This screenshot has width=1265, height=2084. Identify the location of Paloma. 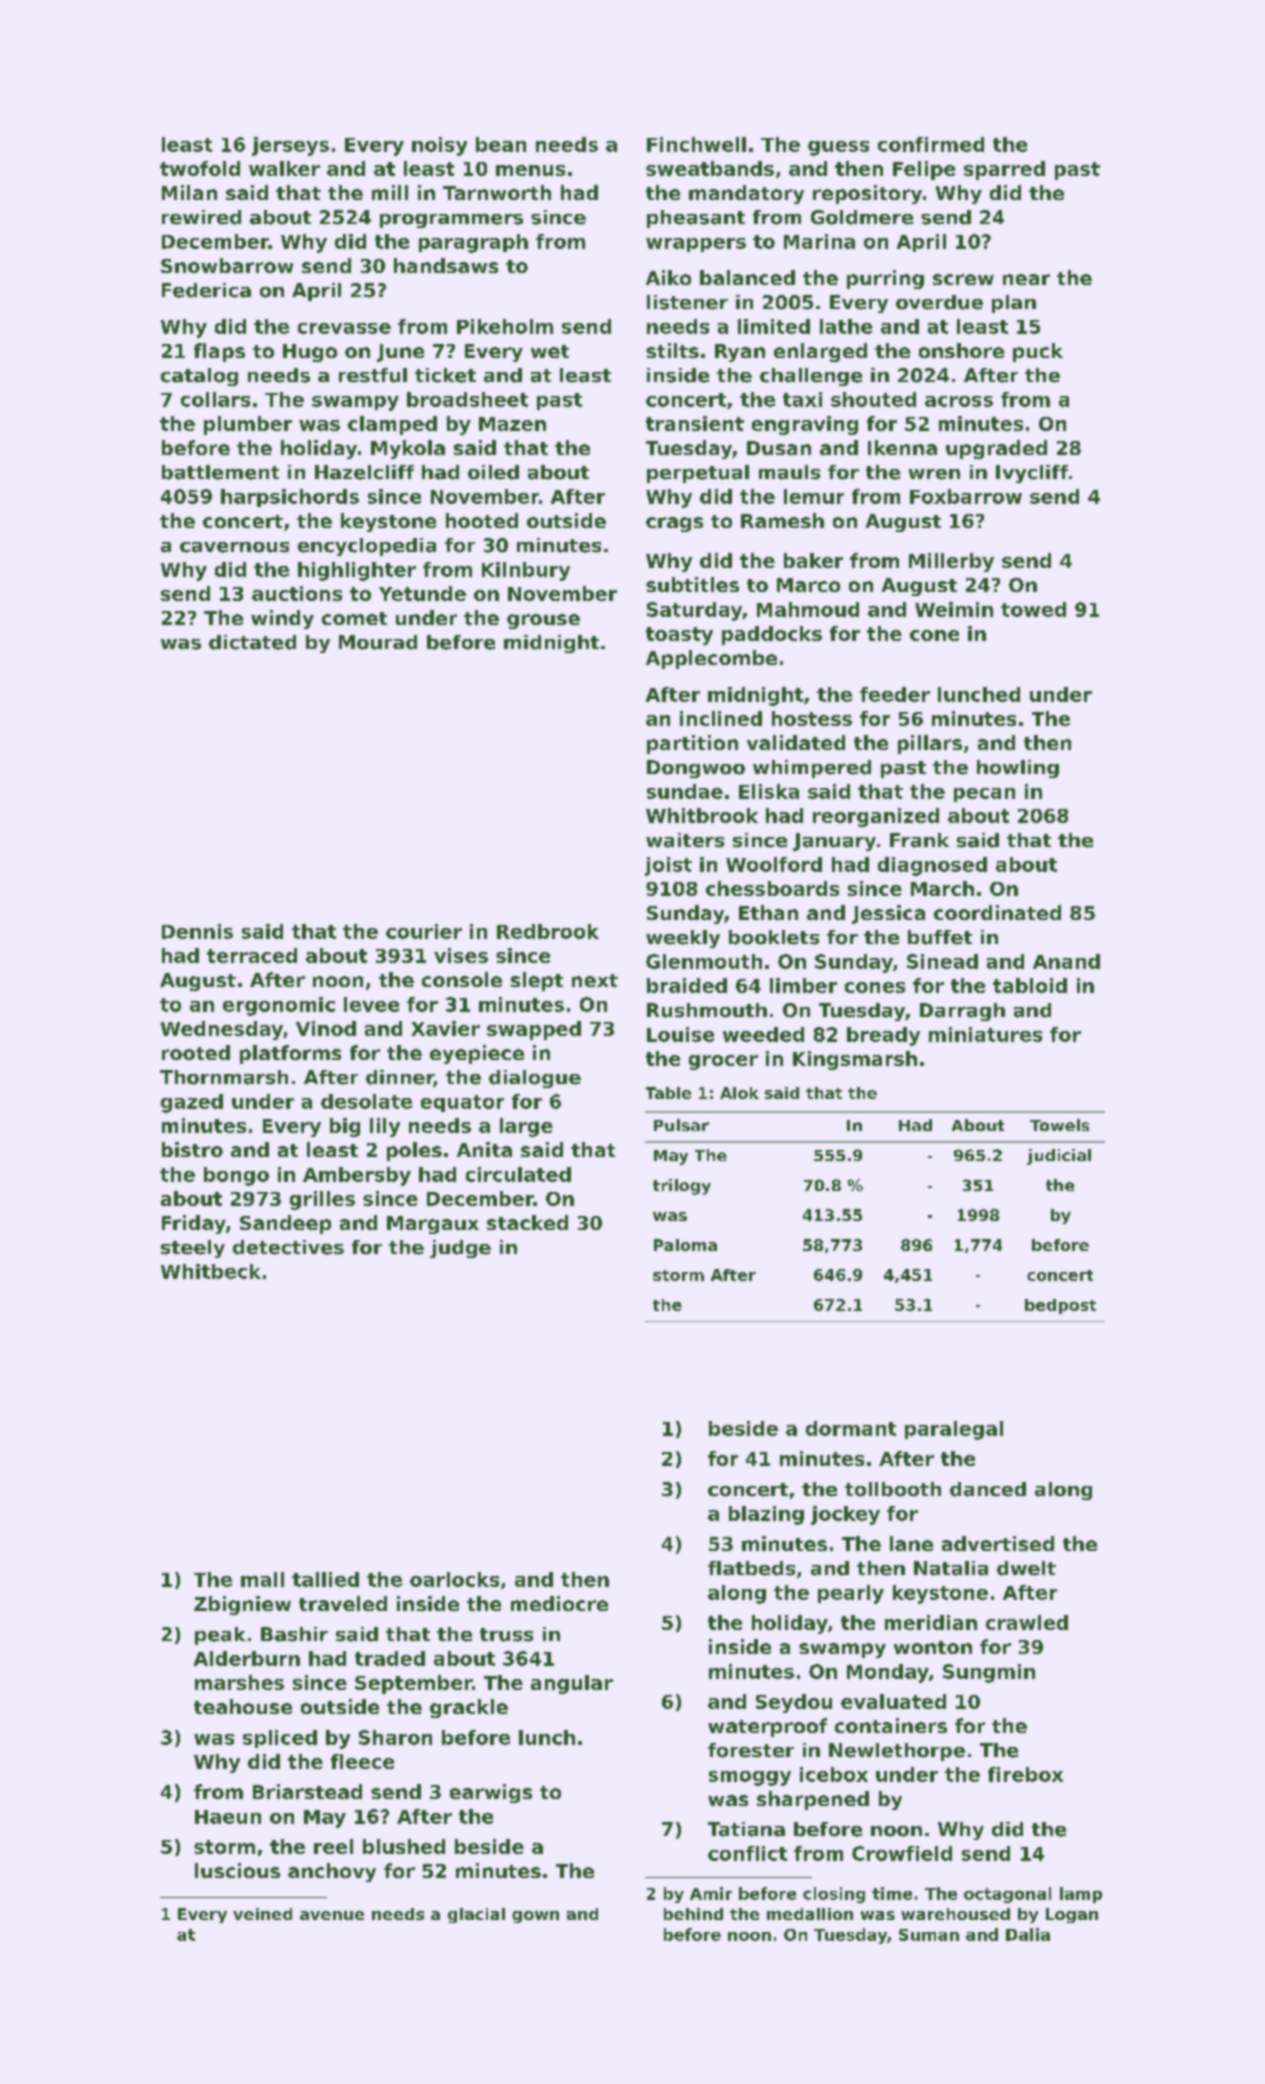
(685, 1245).
